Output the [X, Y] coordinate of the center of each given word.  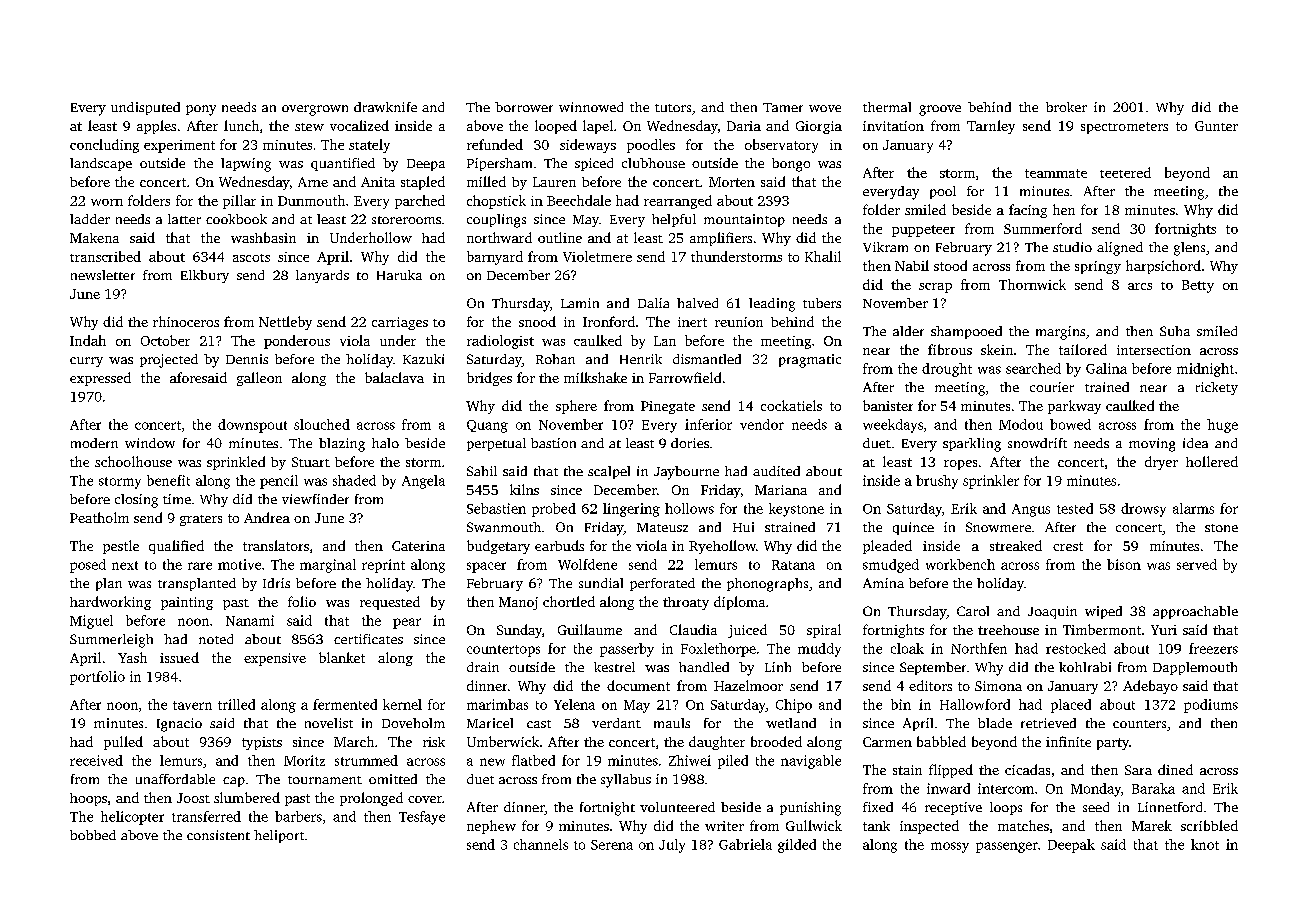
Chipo [794, 706]
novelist [329, 723]
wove [825, 108]
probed [554, 510]
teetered [1125, 172]
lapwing [246, 165]
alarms [1193, 508]
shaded [354, 480]
